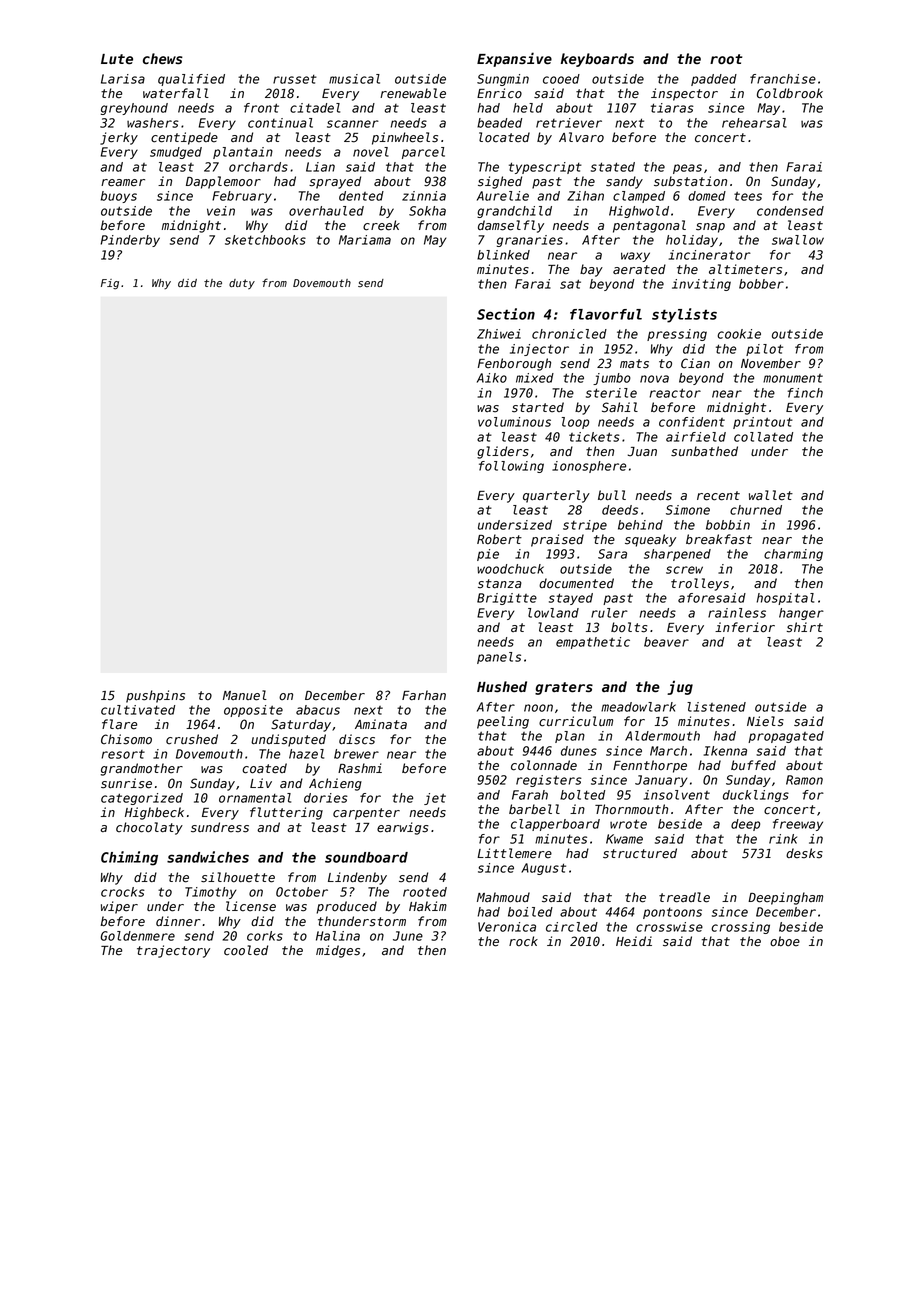 This image has height=1308, width=924. Describe the element at coordinates (514, 59) in the image. I see `Expansive` at that location.
